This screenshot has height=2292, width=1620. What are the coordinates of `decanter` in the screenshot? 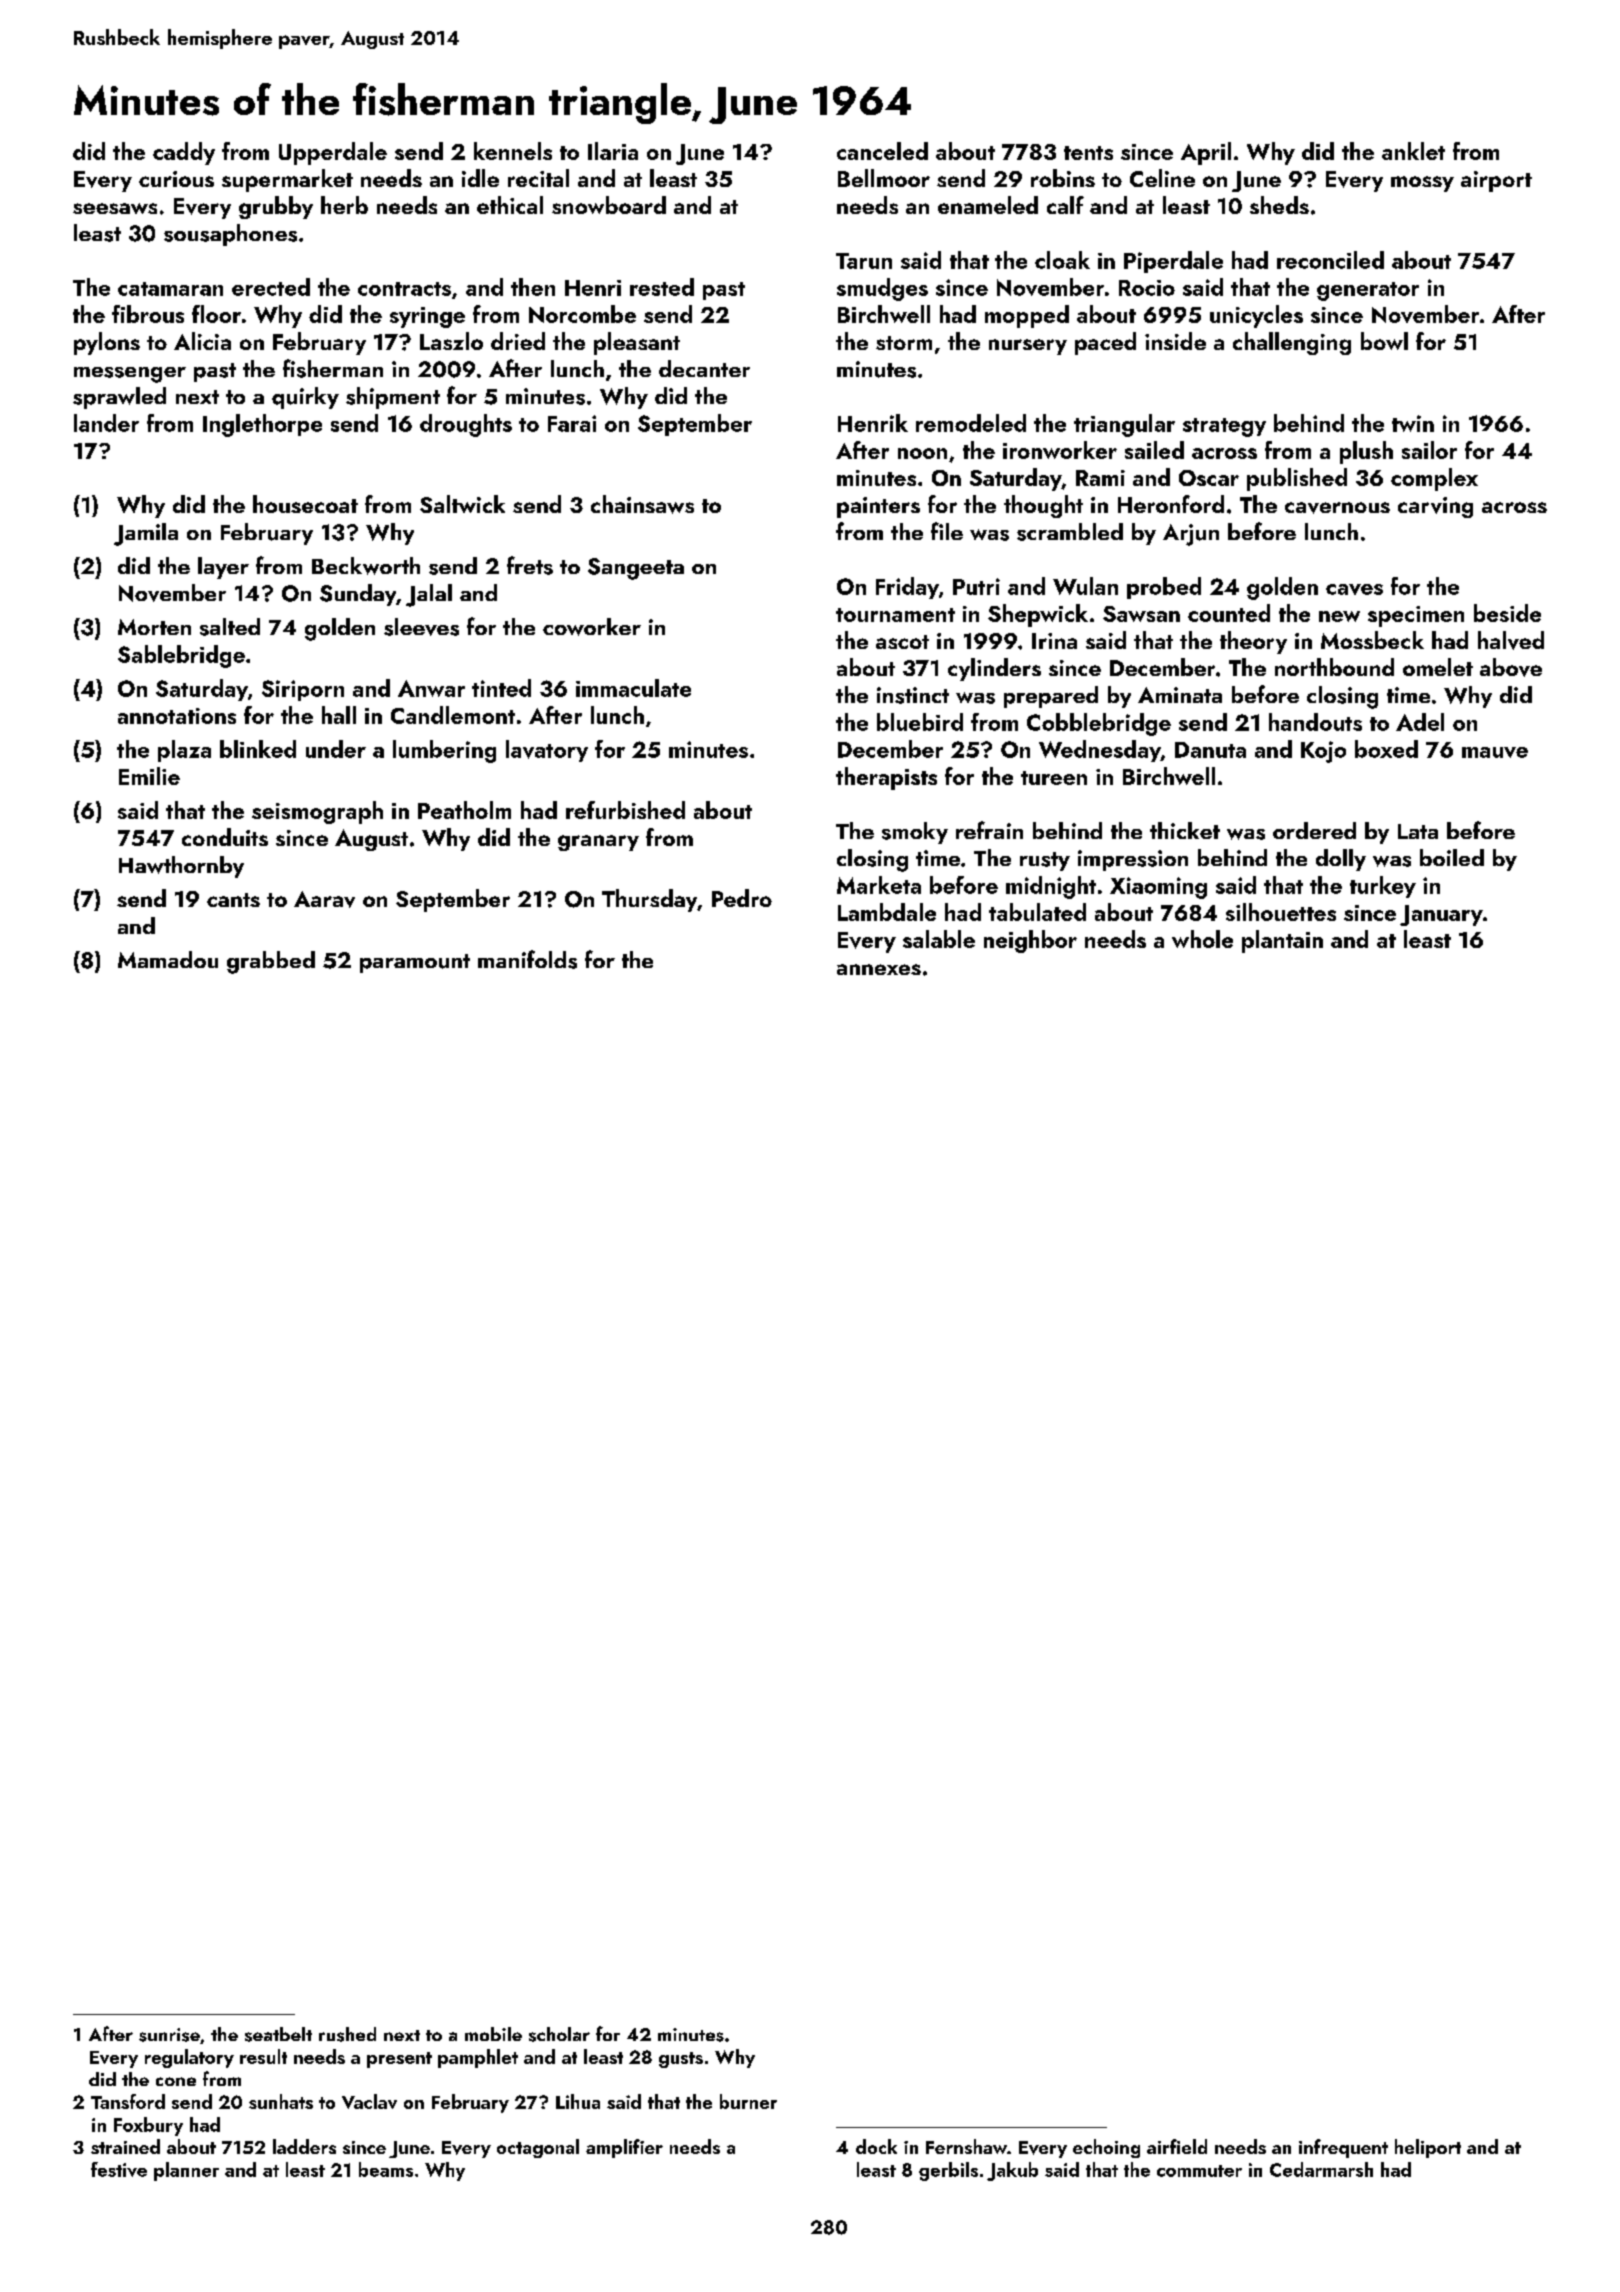 It's located at (704, 368).
